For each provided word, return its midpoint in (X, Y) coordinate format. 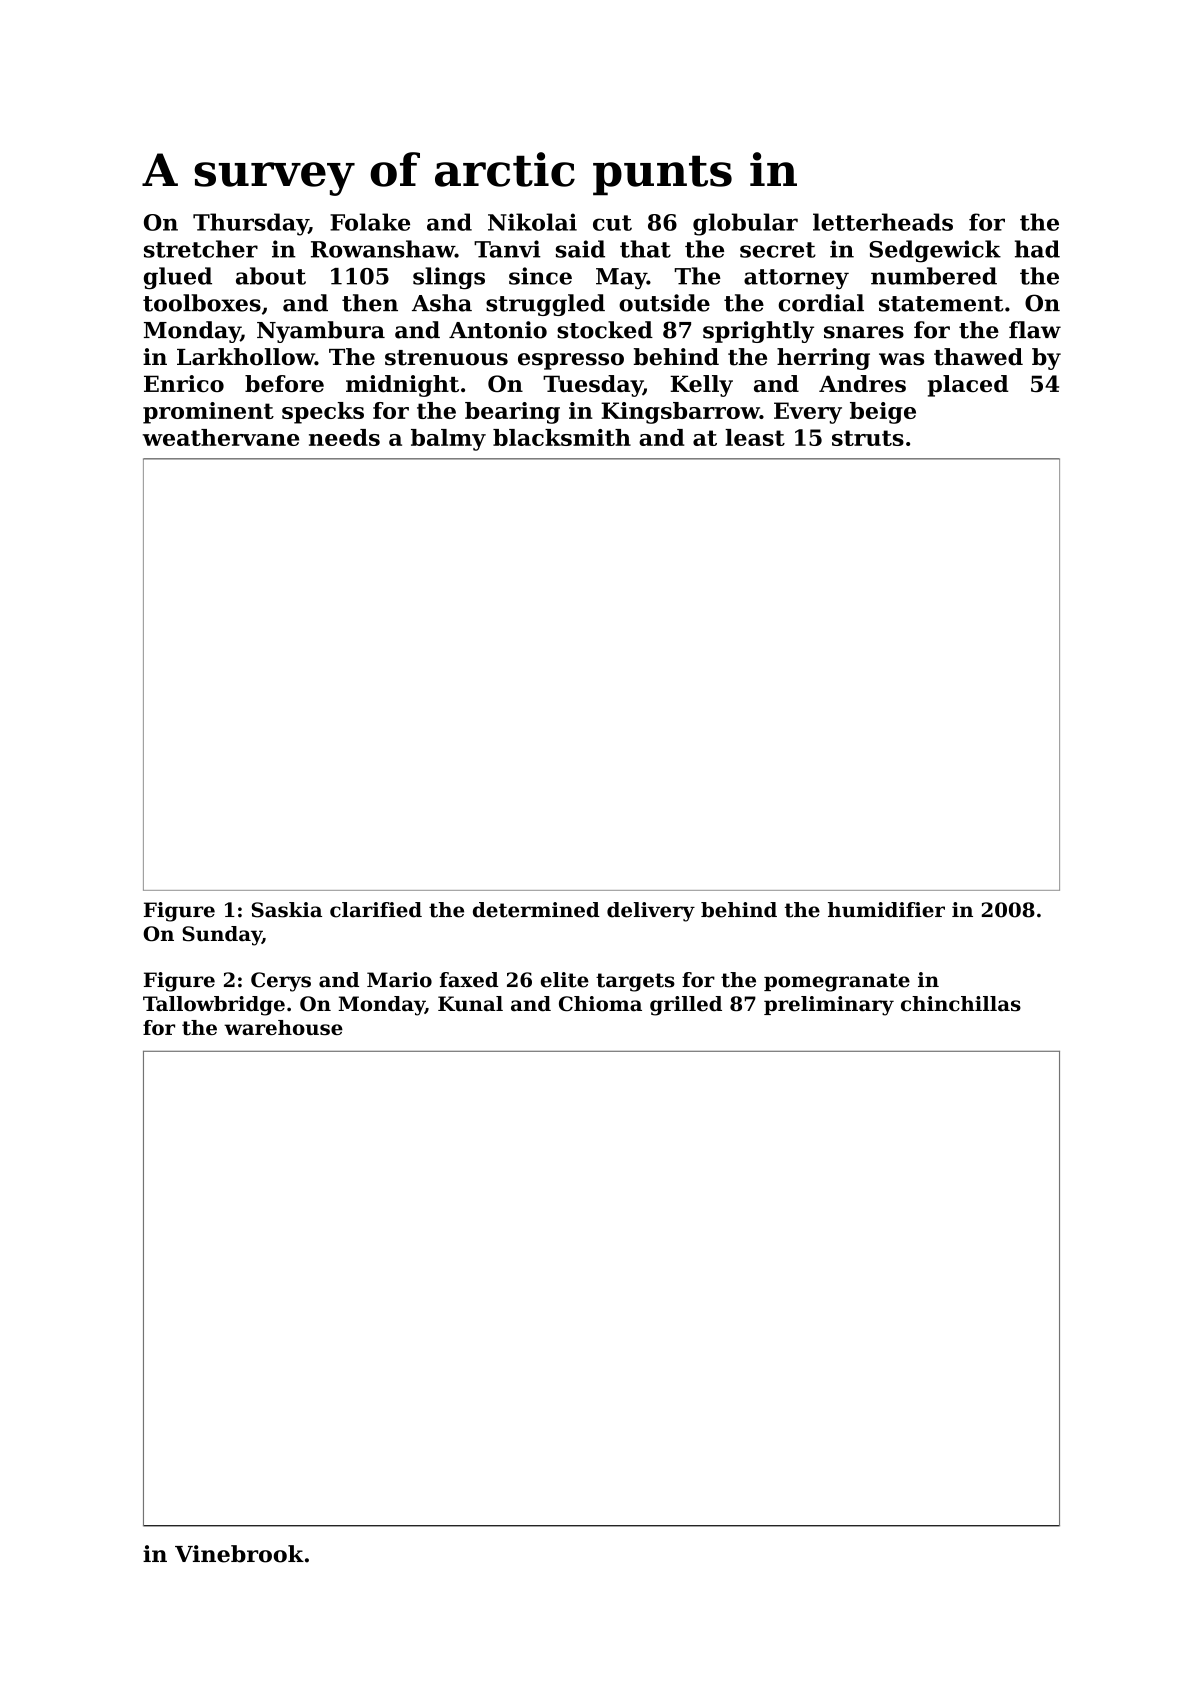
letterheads (883, 222)
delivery (651, 912)
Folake (370, 222)
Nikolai (532, 222)
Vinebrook (239, 1554)
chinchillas (961, 1004)
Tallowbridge (214, 1006)
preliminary (829, 1006)
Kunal (470, 1004)
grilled (686, 1006)
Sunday (222, 936)
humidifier (886, 910)
